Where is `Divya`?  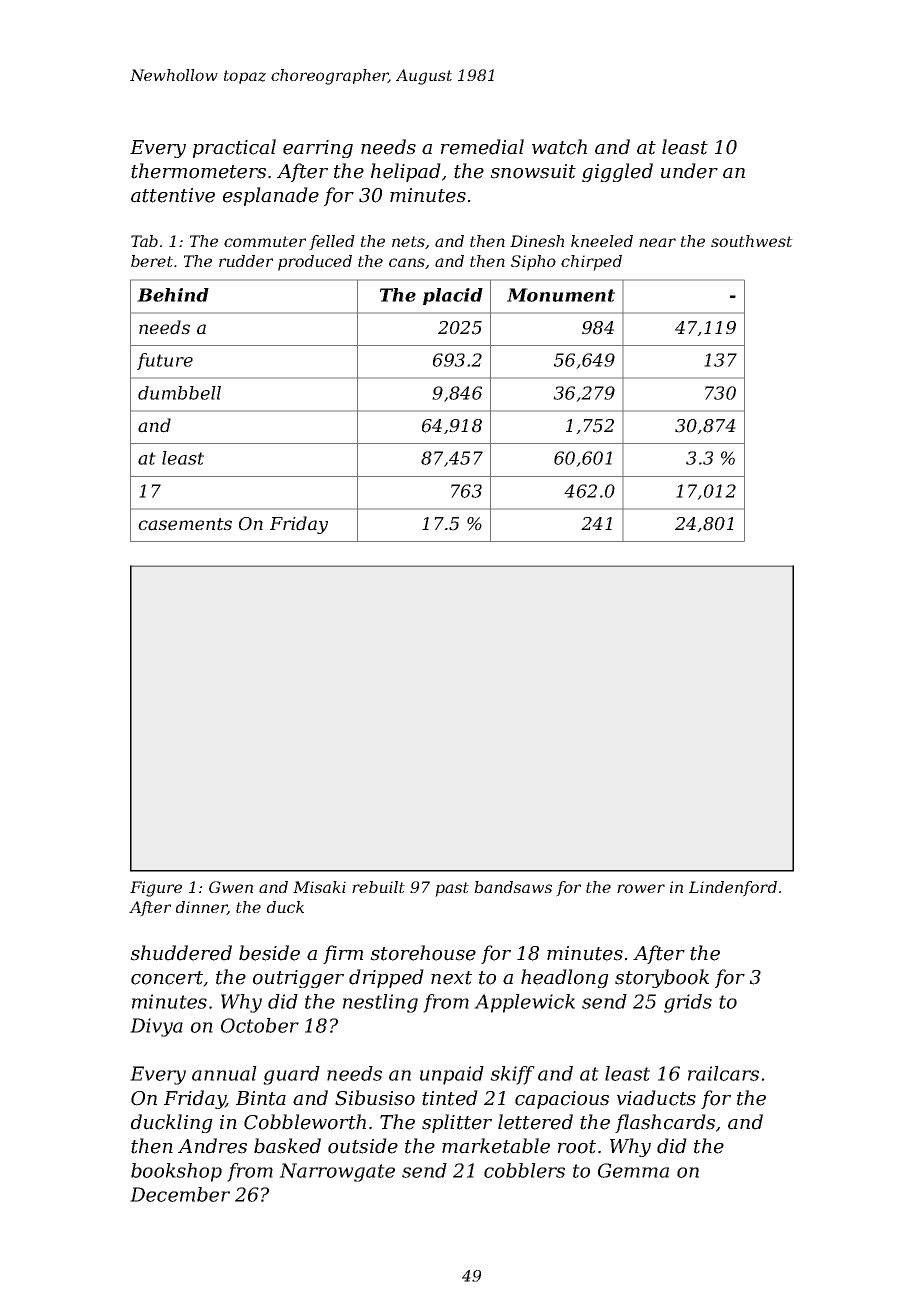
Divya is located at coordinates (156, 1027).
